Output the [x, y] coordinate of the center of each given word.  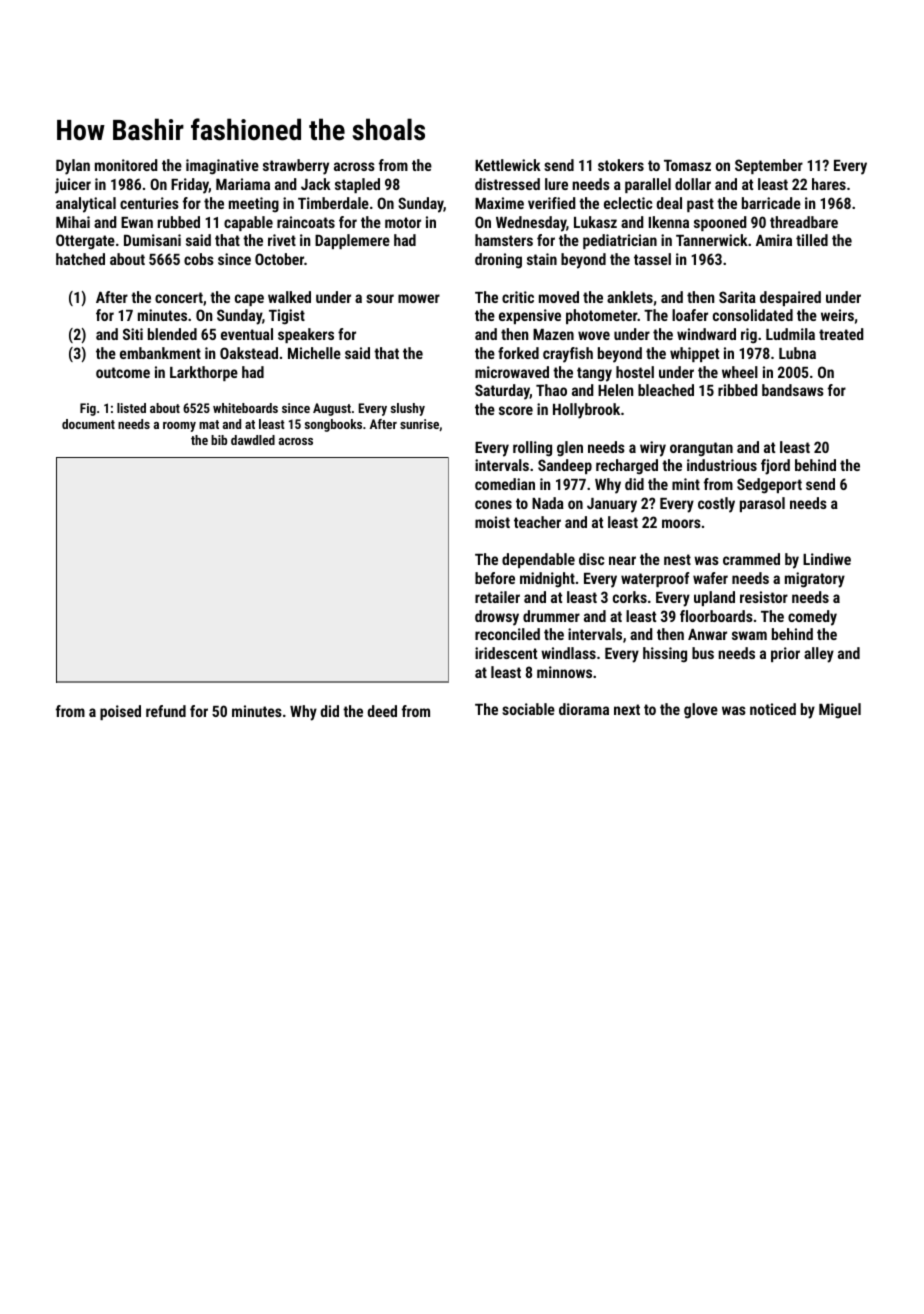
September [769, 166]
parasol [762, 504]
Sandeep [565, 466]
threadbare [804, 222]
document [88, 424]
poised [120, 712]
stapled [357, 185]
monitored [126, 165]
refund [166, 711]
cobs [199, 259]
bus [703, 653]
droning [498, 261]
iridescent [506, 653]
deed [382, 711]
